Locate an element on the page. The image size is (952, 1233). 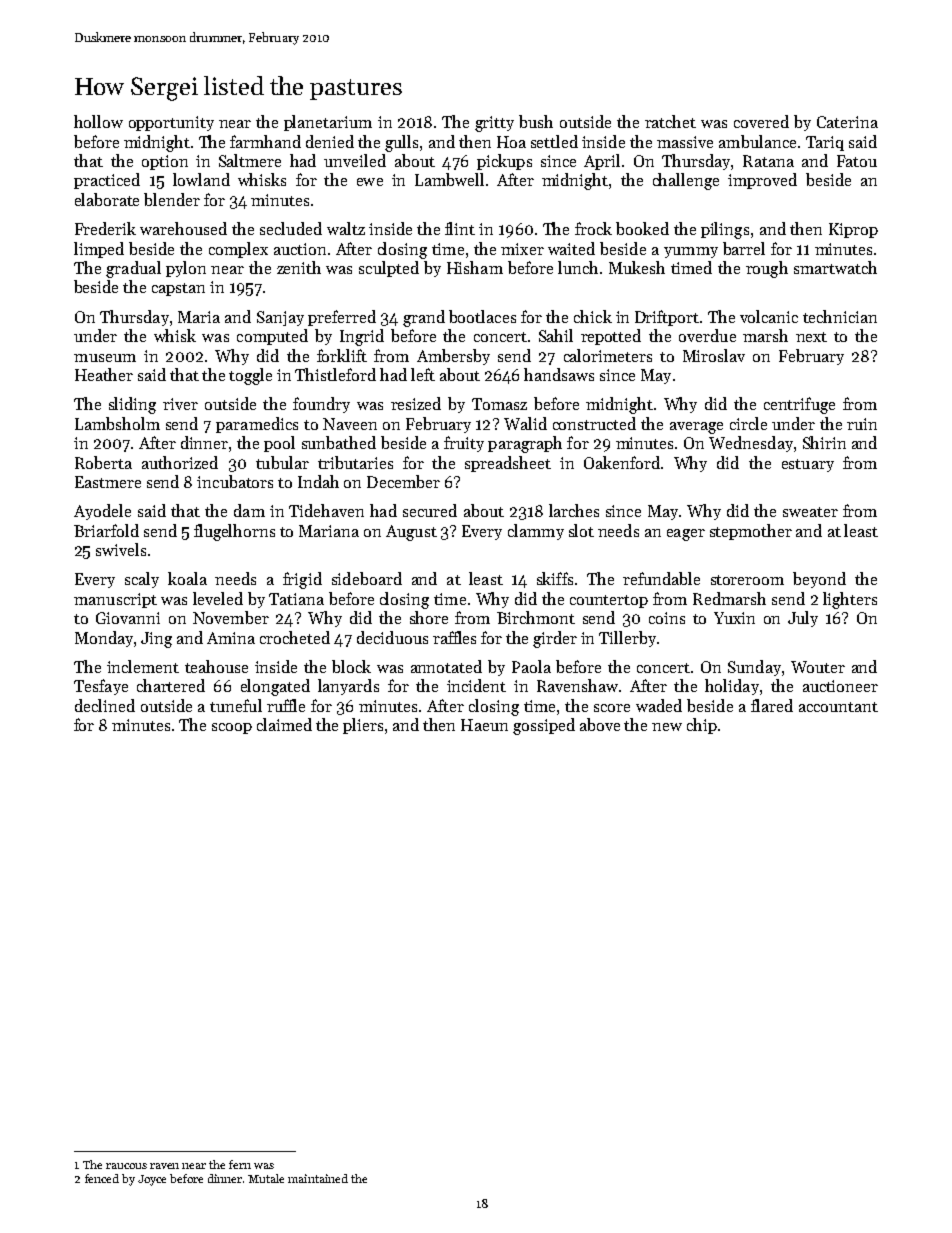
July is located at coordinates (803, 619).
